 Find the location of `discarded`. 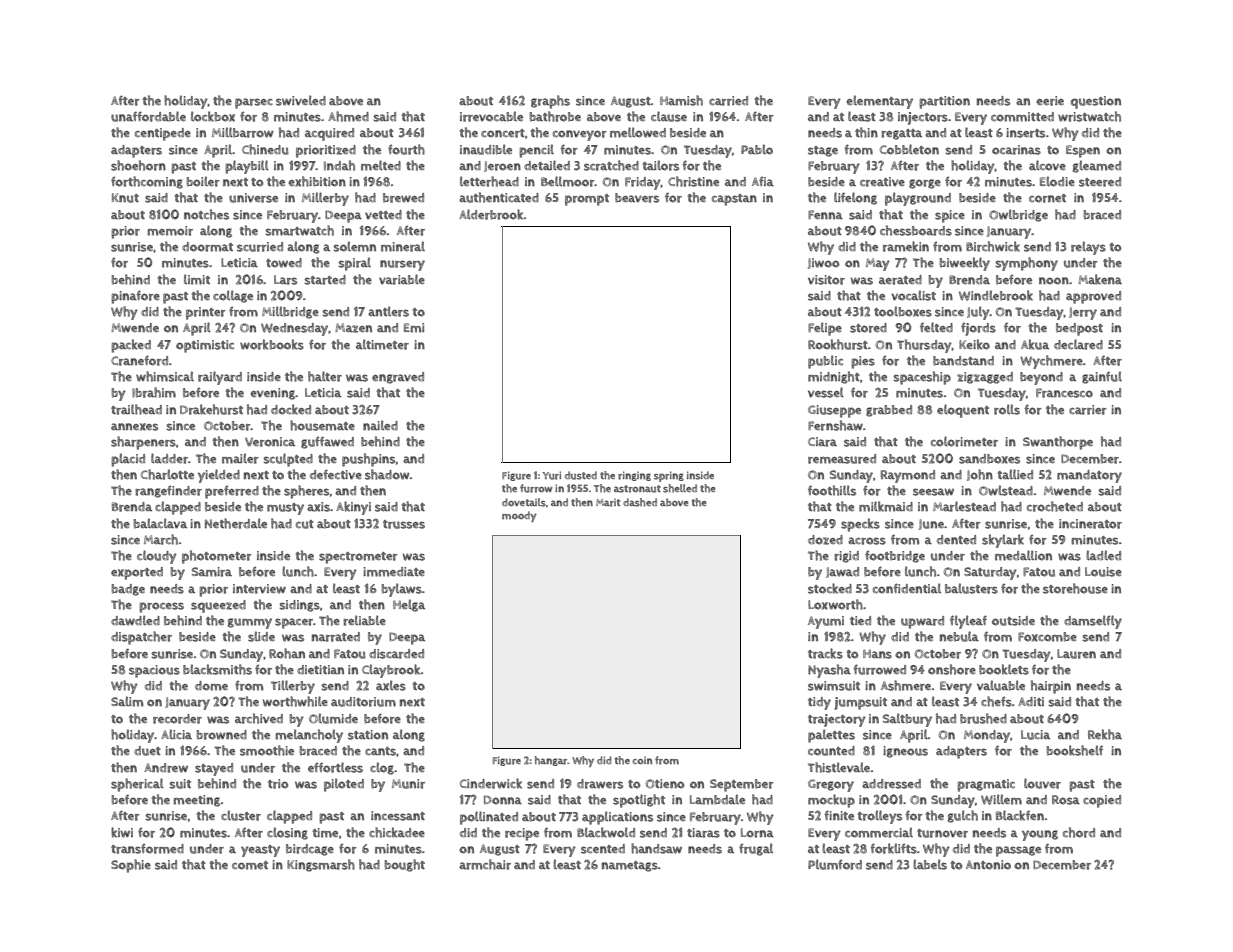

discarded is located at coordinates (396, 654).
